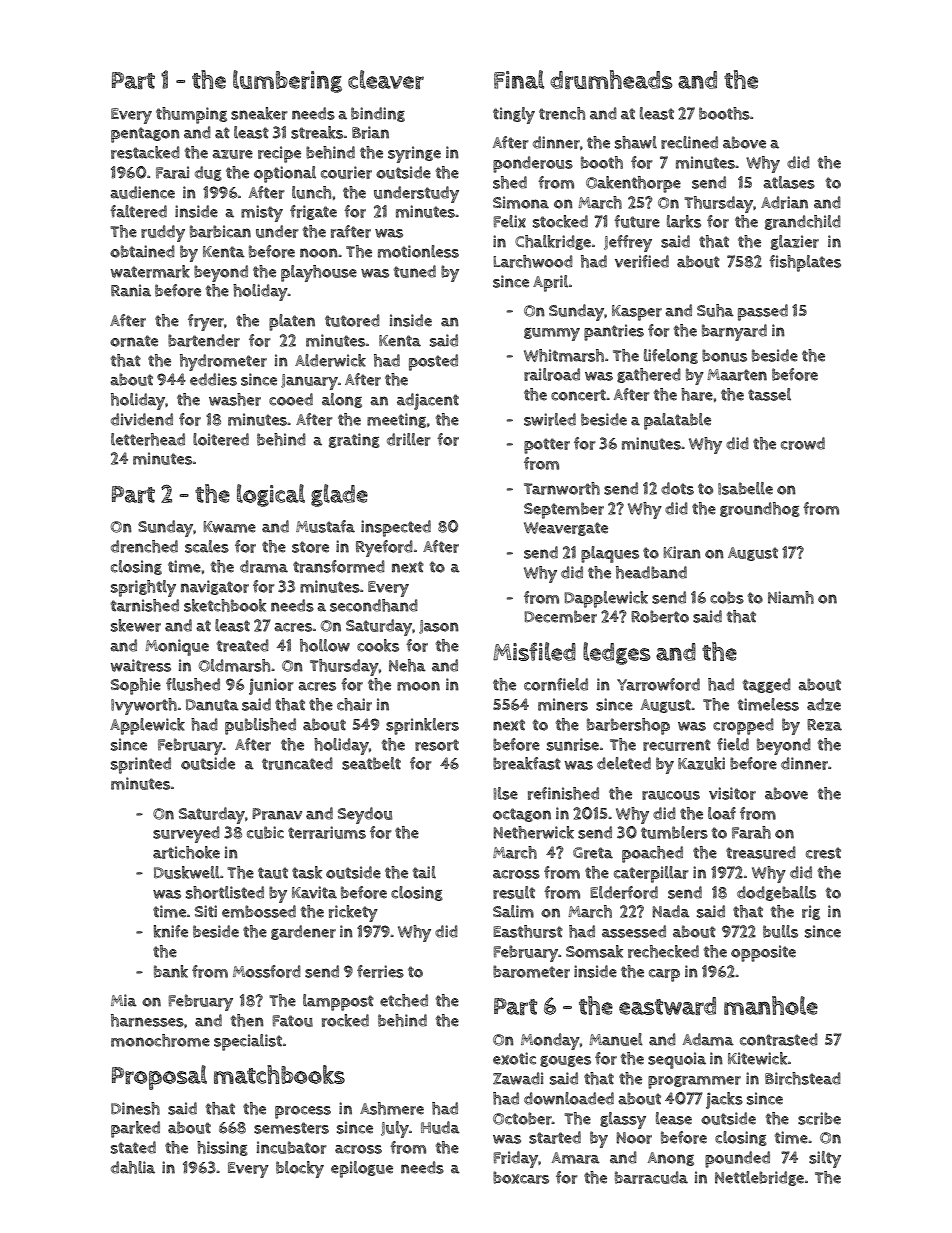 The height and width of the screenshot is (1233, 952). Describe the element at coordinates (212, 705) in the screenshot. I see `Danuta` at that location.
